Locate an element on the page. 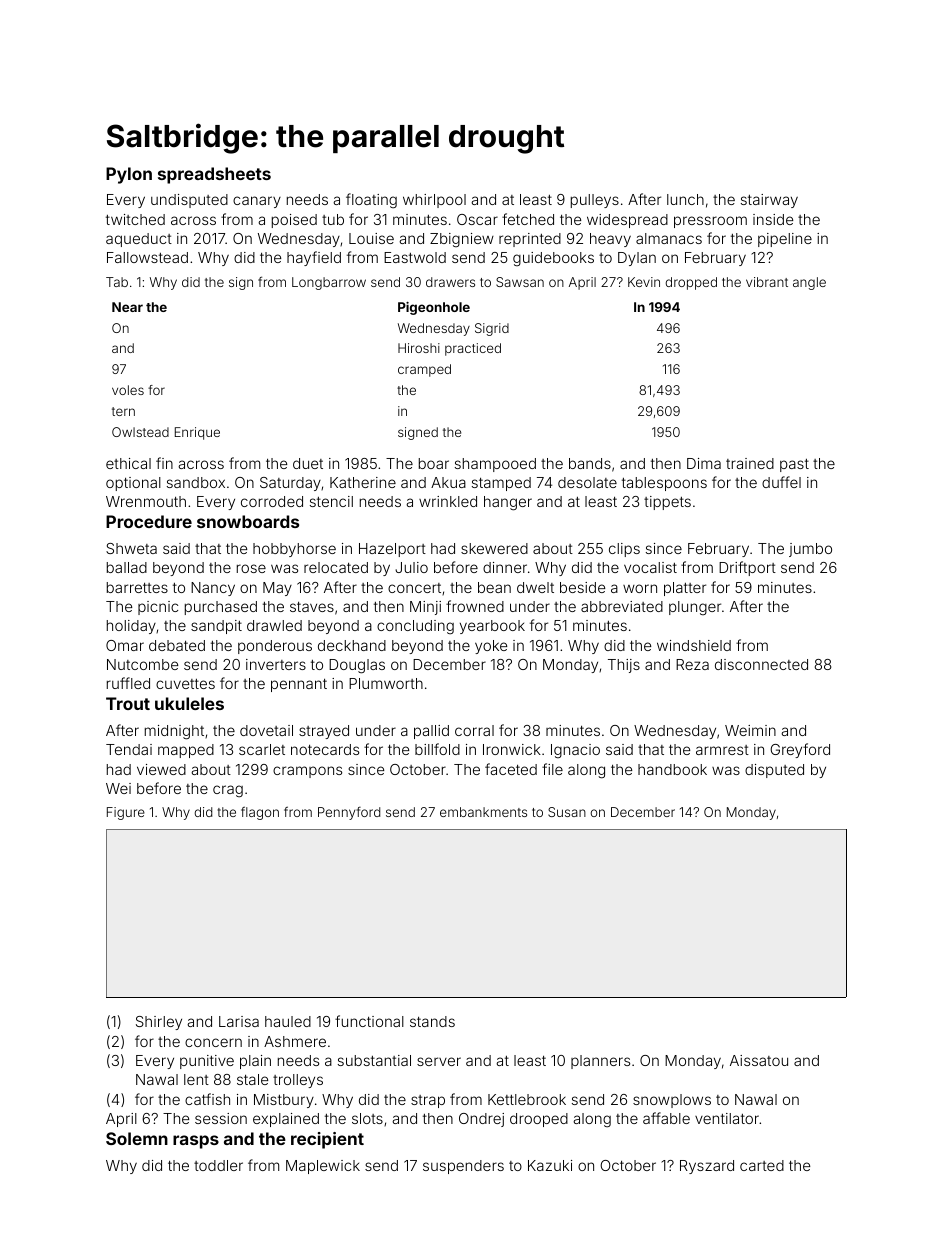  whirlpool is located at coordinates (434, 201).
